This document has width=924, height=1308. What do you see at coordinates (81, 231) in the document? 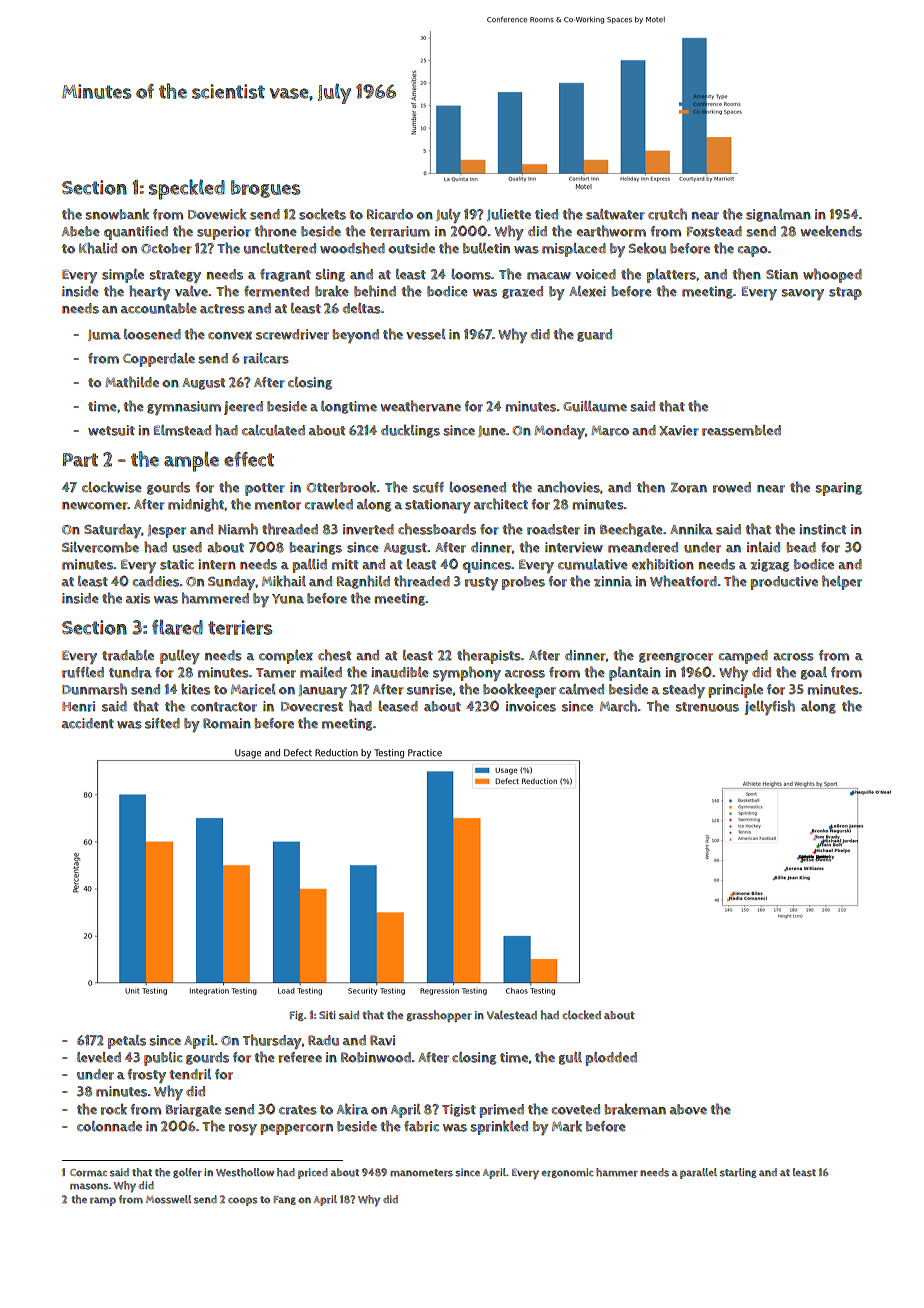
I see `Abebe` at bounding box center [81, 231].
